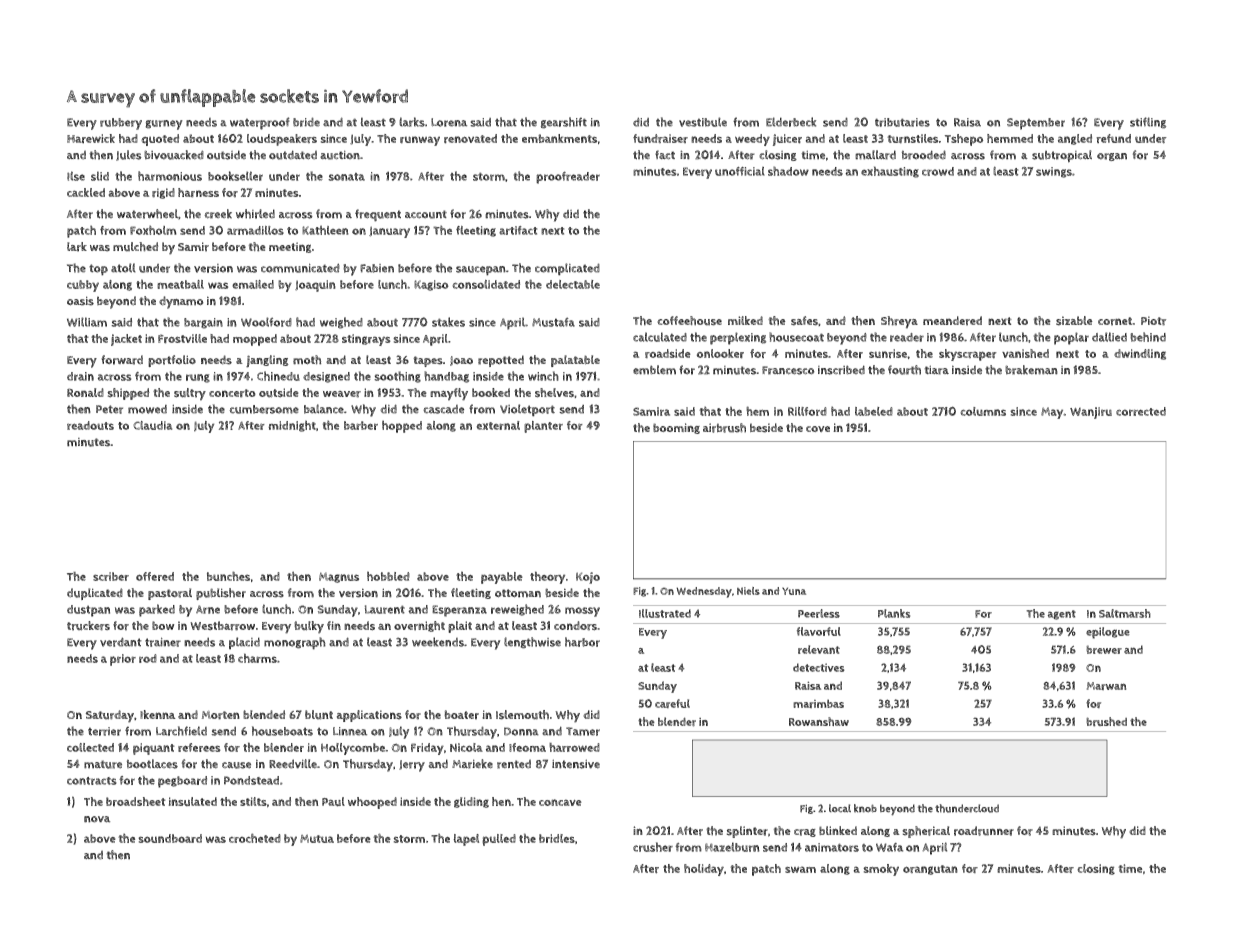 Image resolution: width=1233 pixels, height=952 pixels. Describe the element at coordinates (334, 625) in the screenshot. I see `fin` at that location.
